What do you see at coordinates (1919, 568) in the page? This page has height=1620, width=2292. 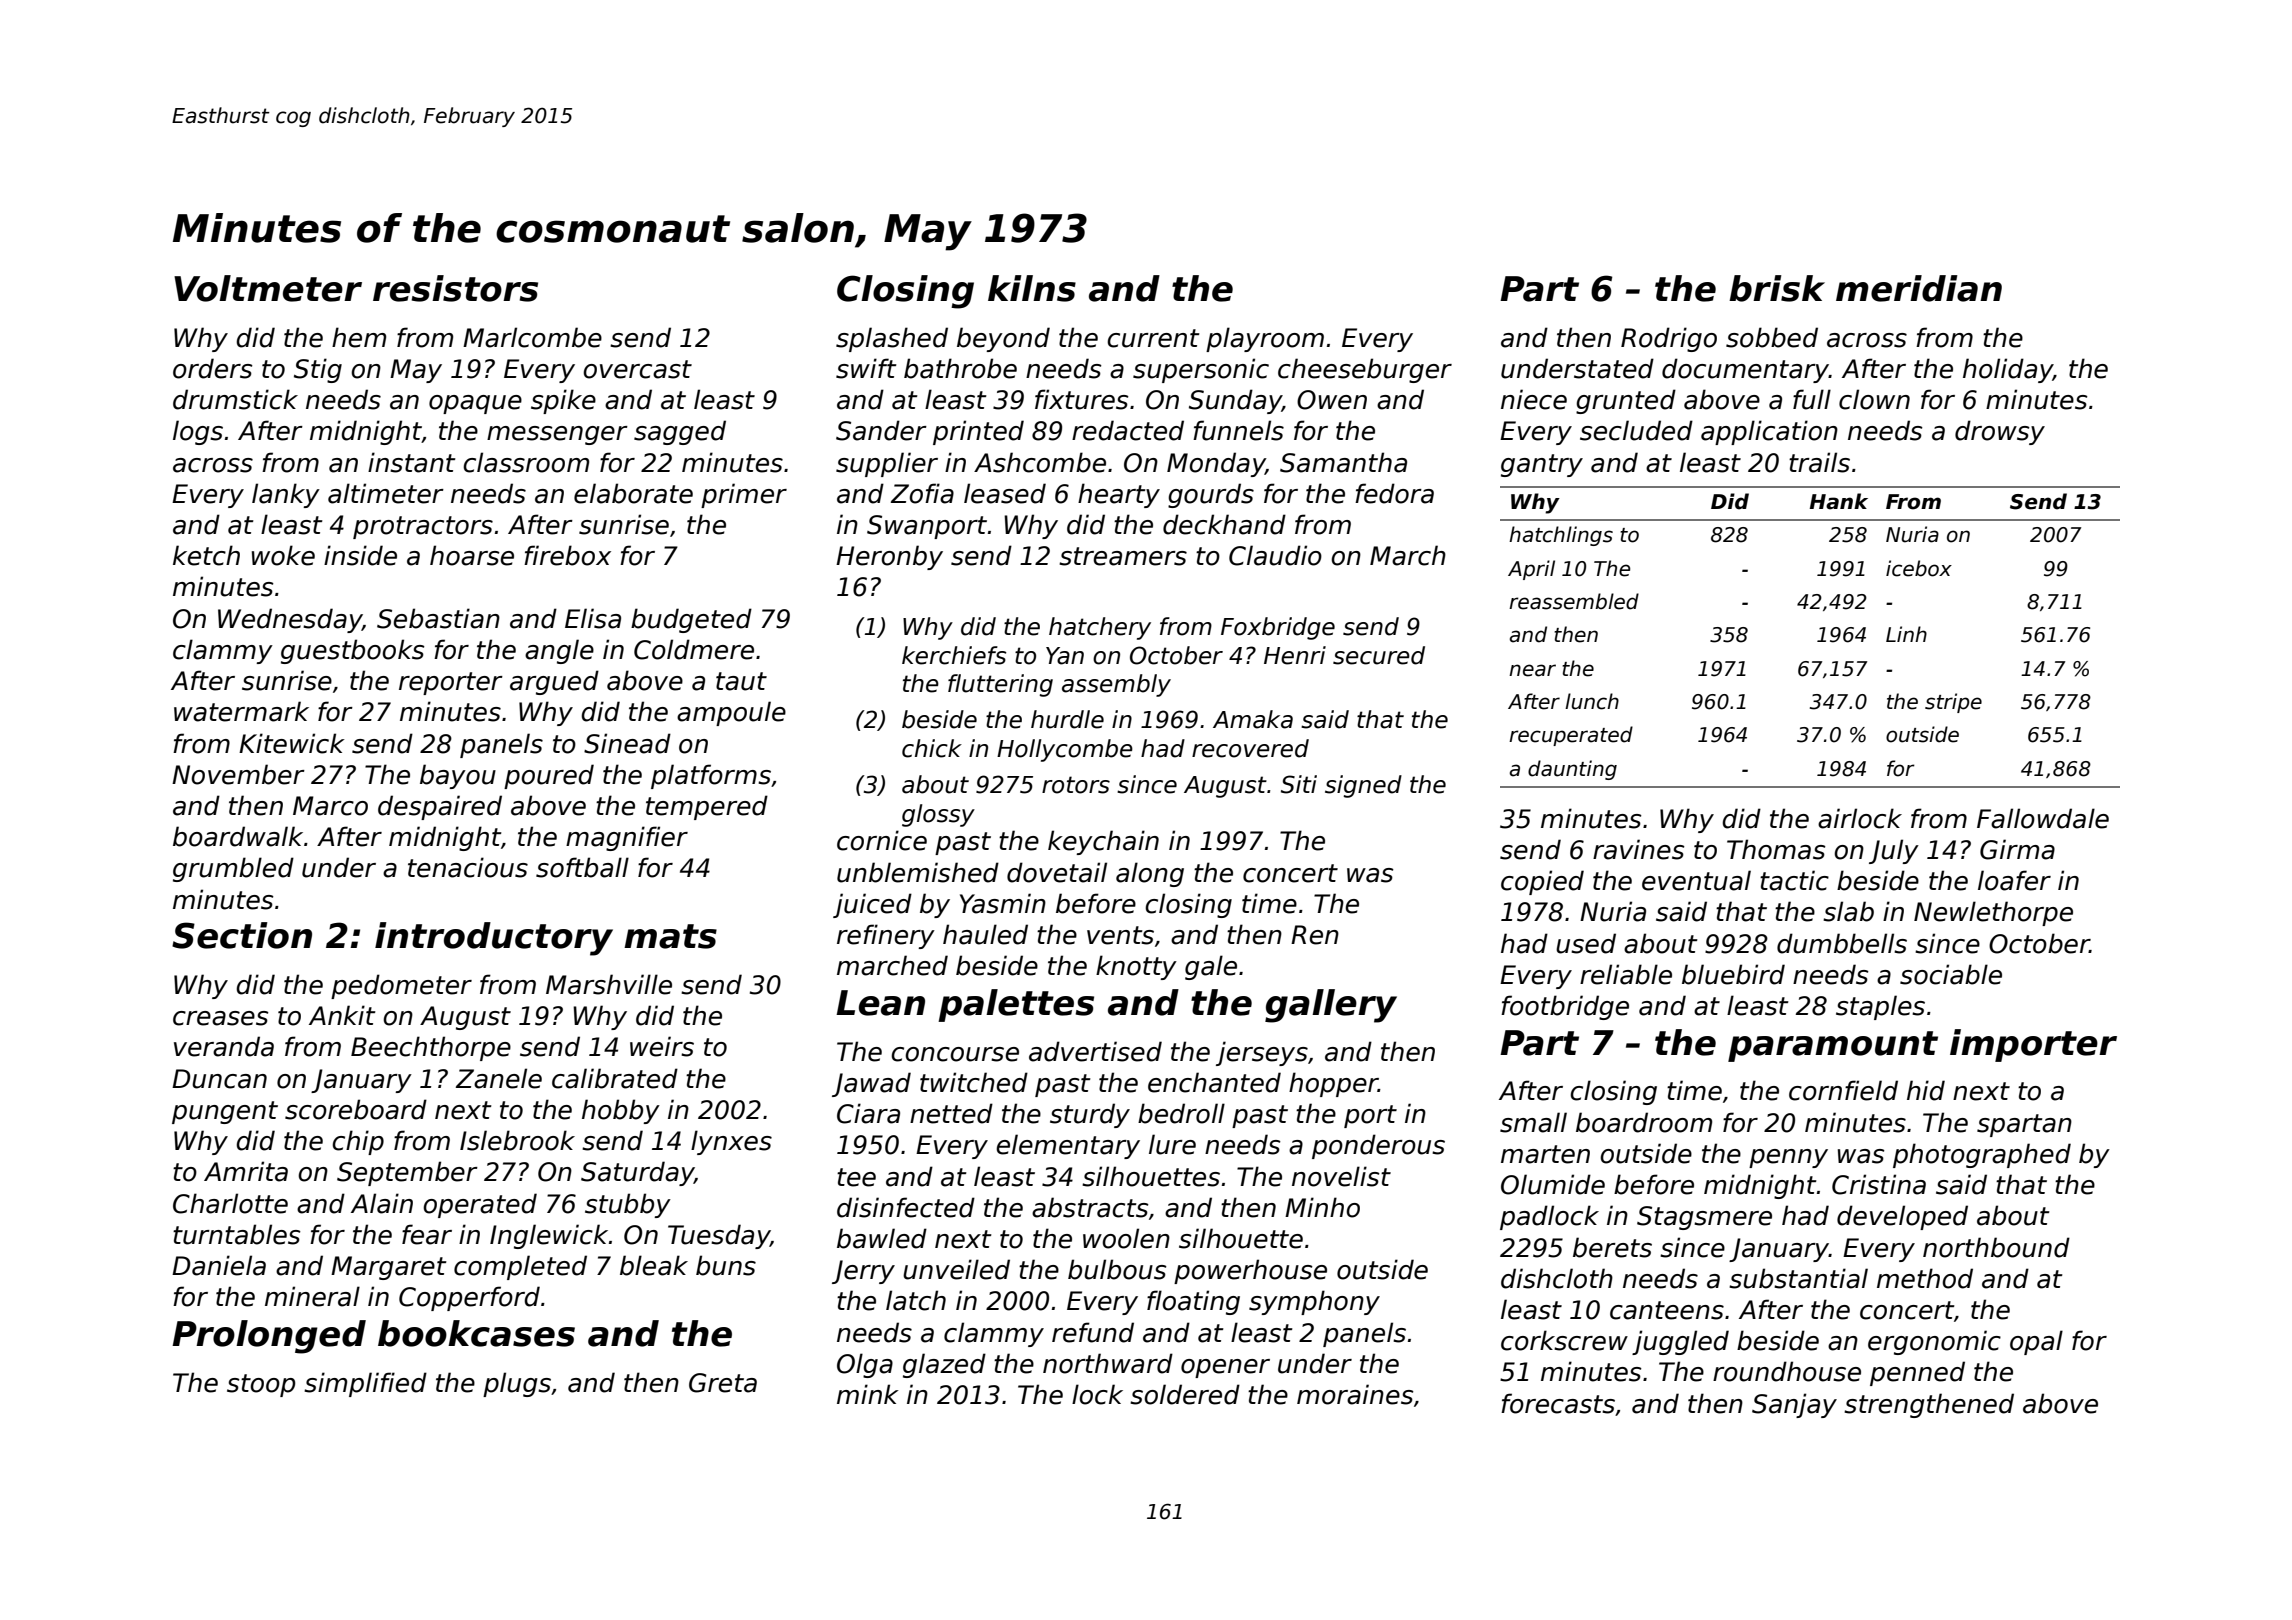 I see `icebox` at bounding box center [1919, 568].
